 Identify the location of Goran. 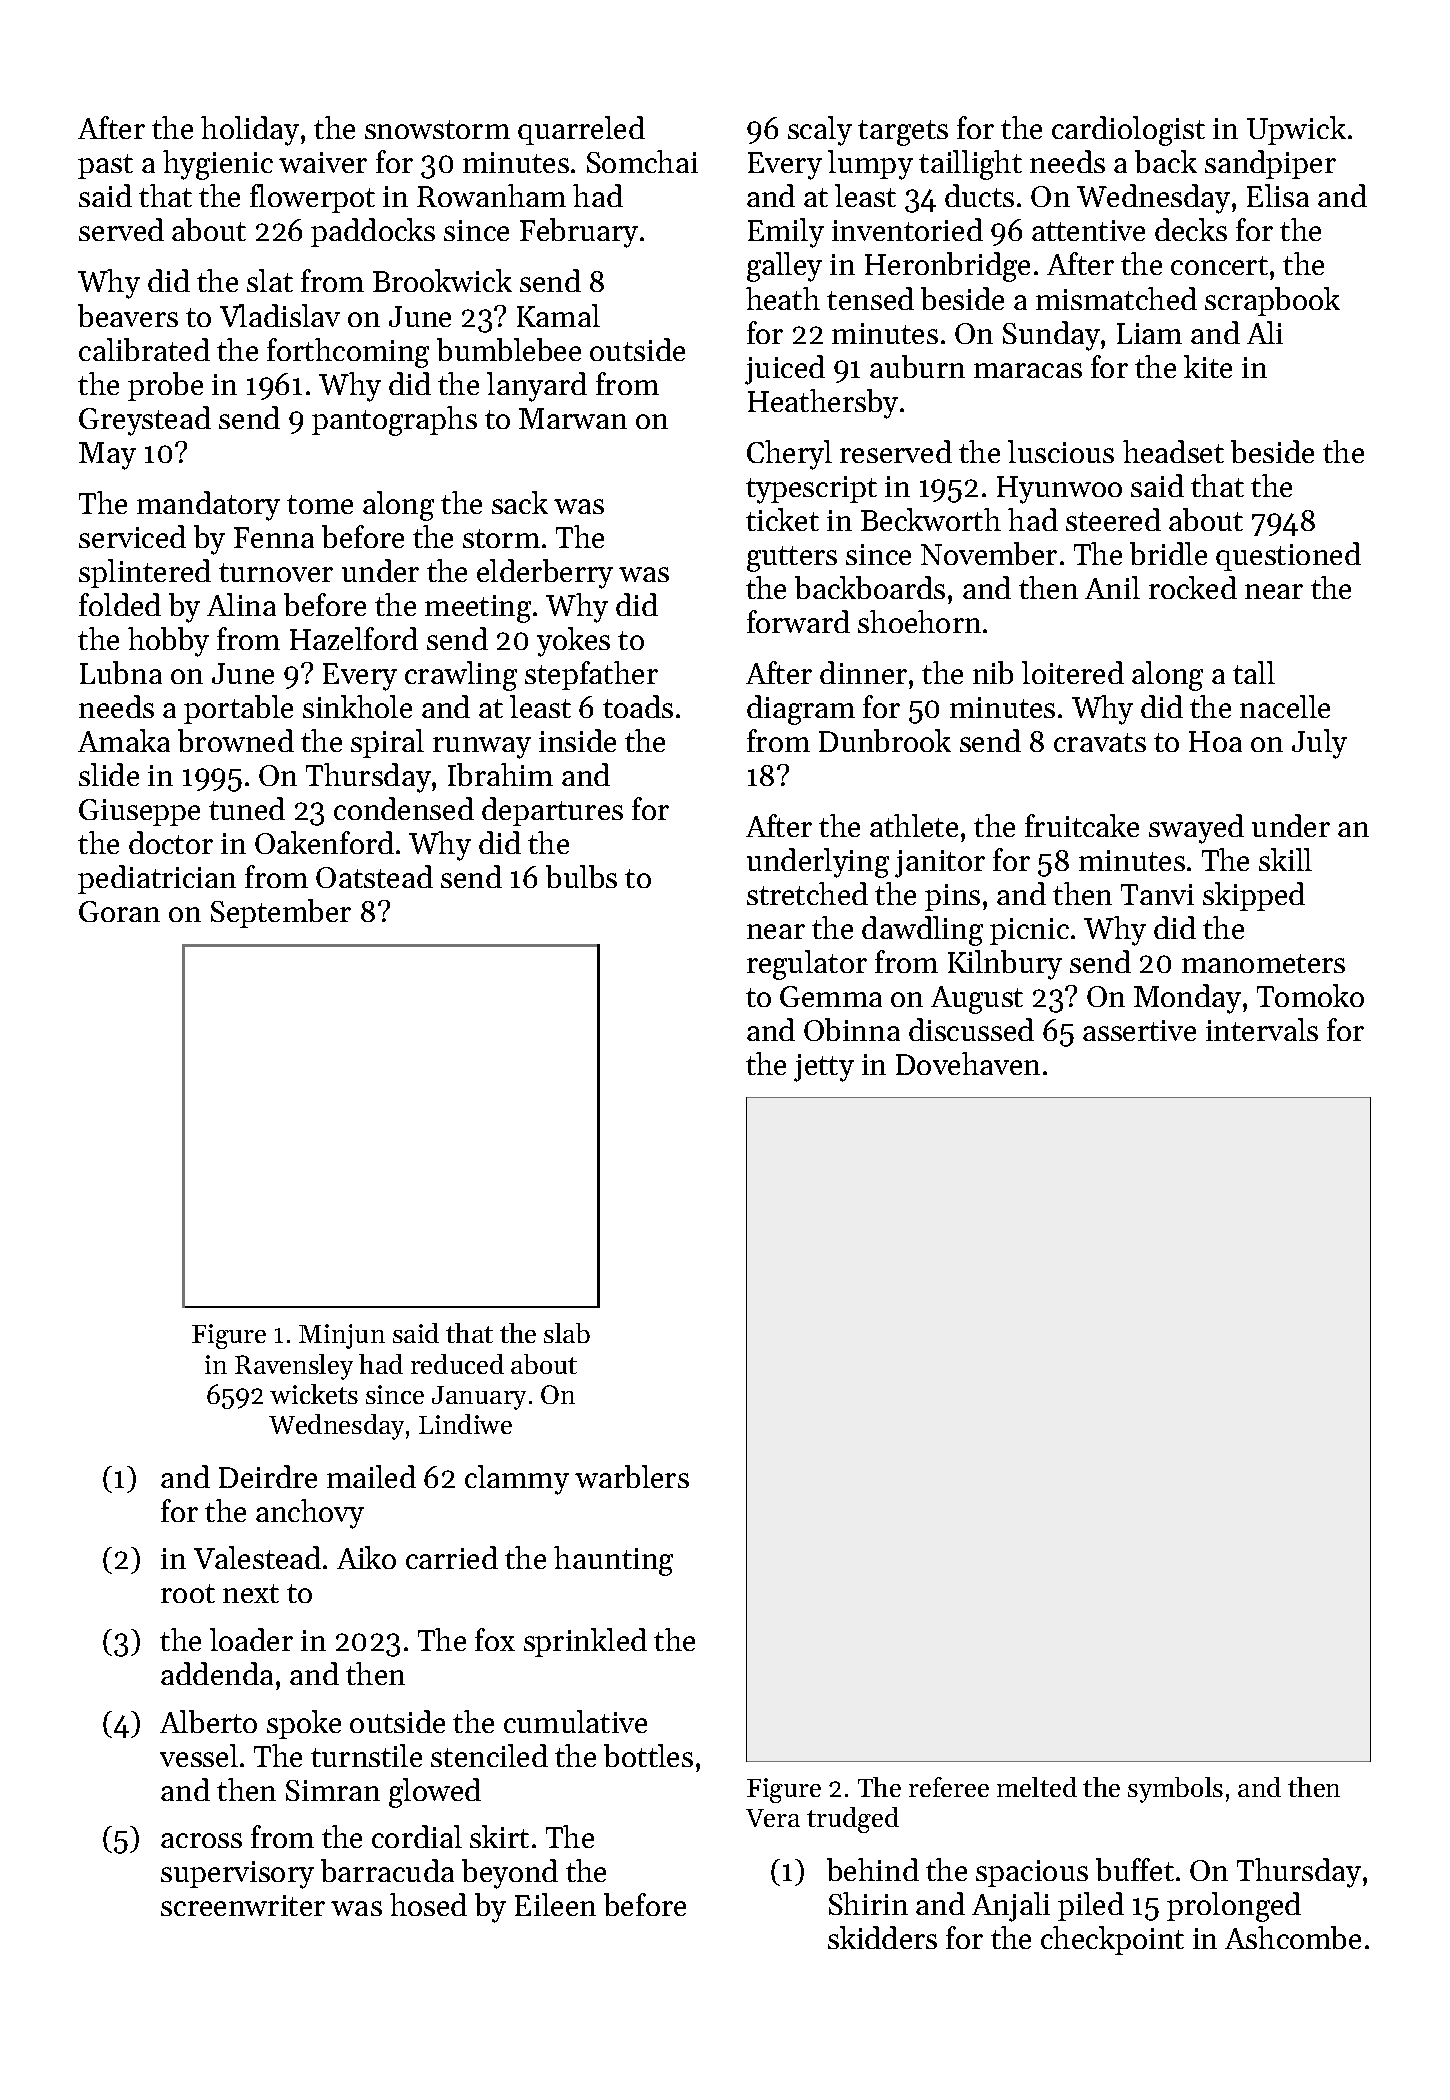
(119, 911).
